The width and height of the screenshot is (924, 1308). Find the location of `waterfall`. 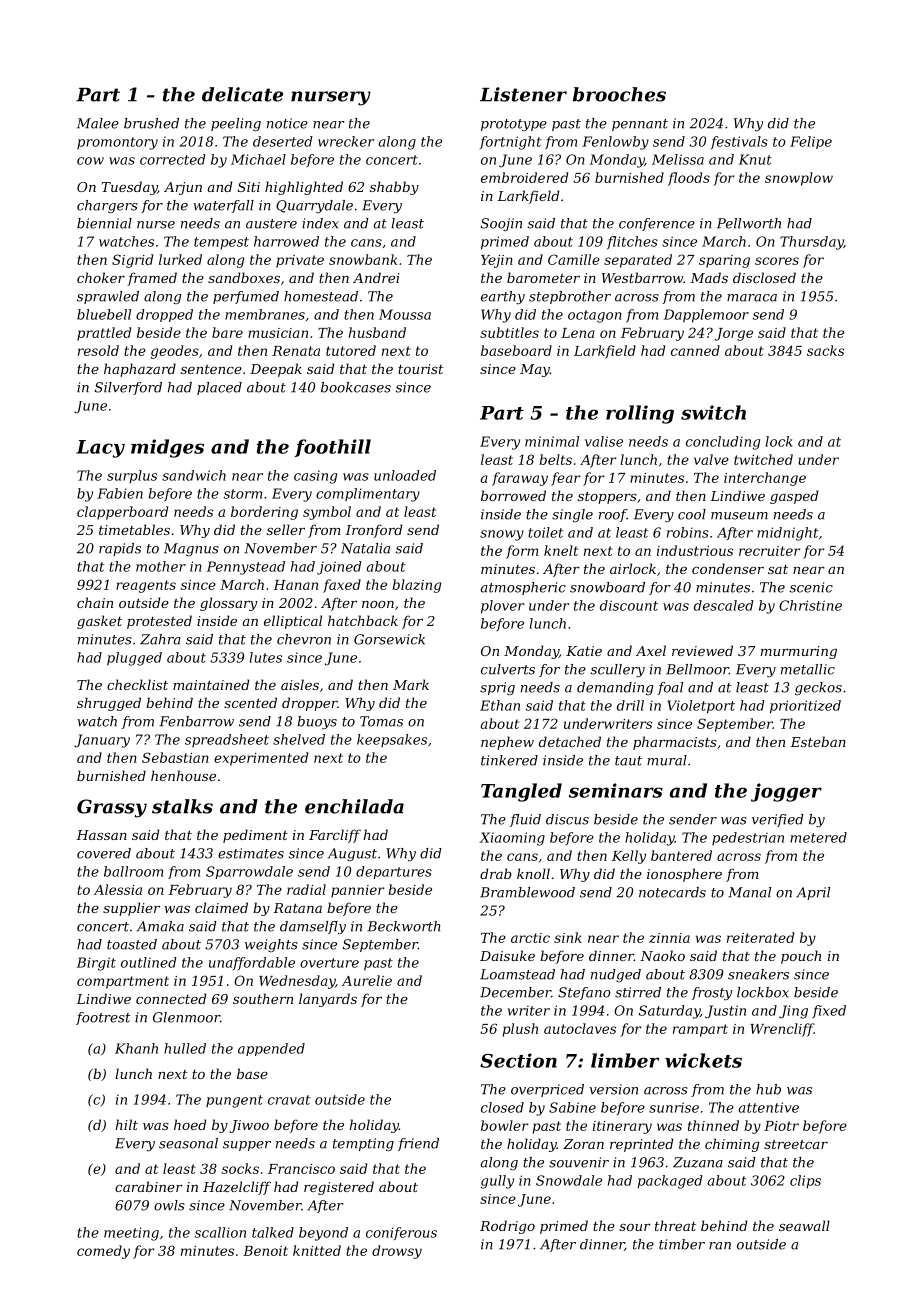

waterfall is located at coordinates (223, 206).
